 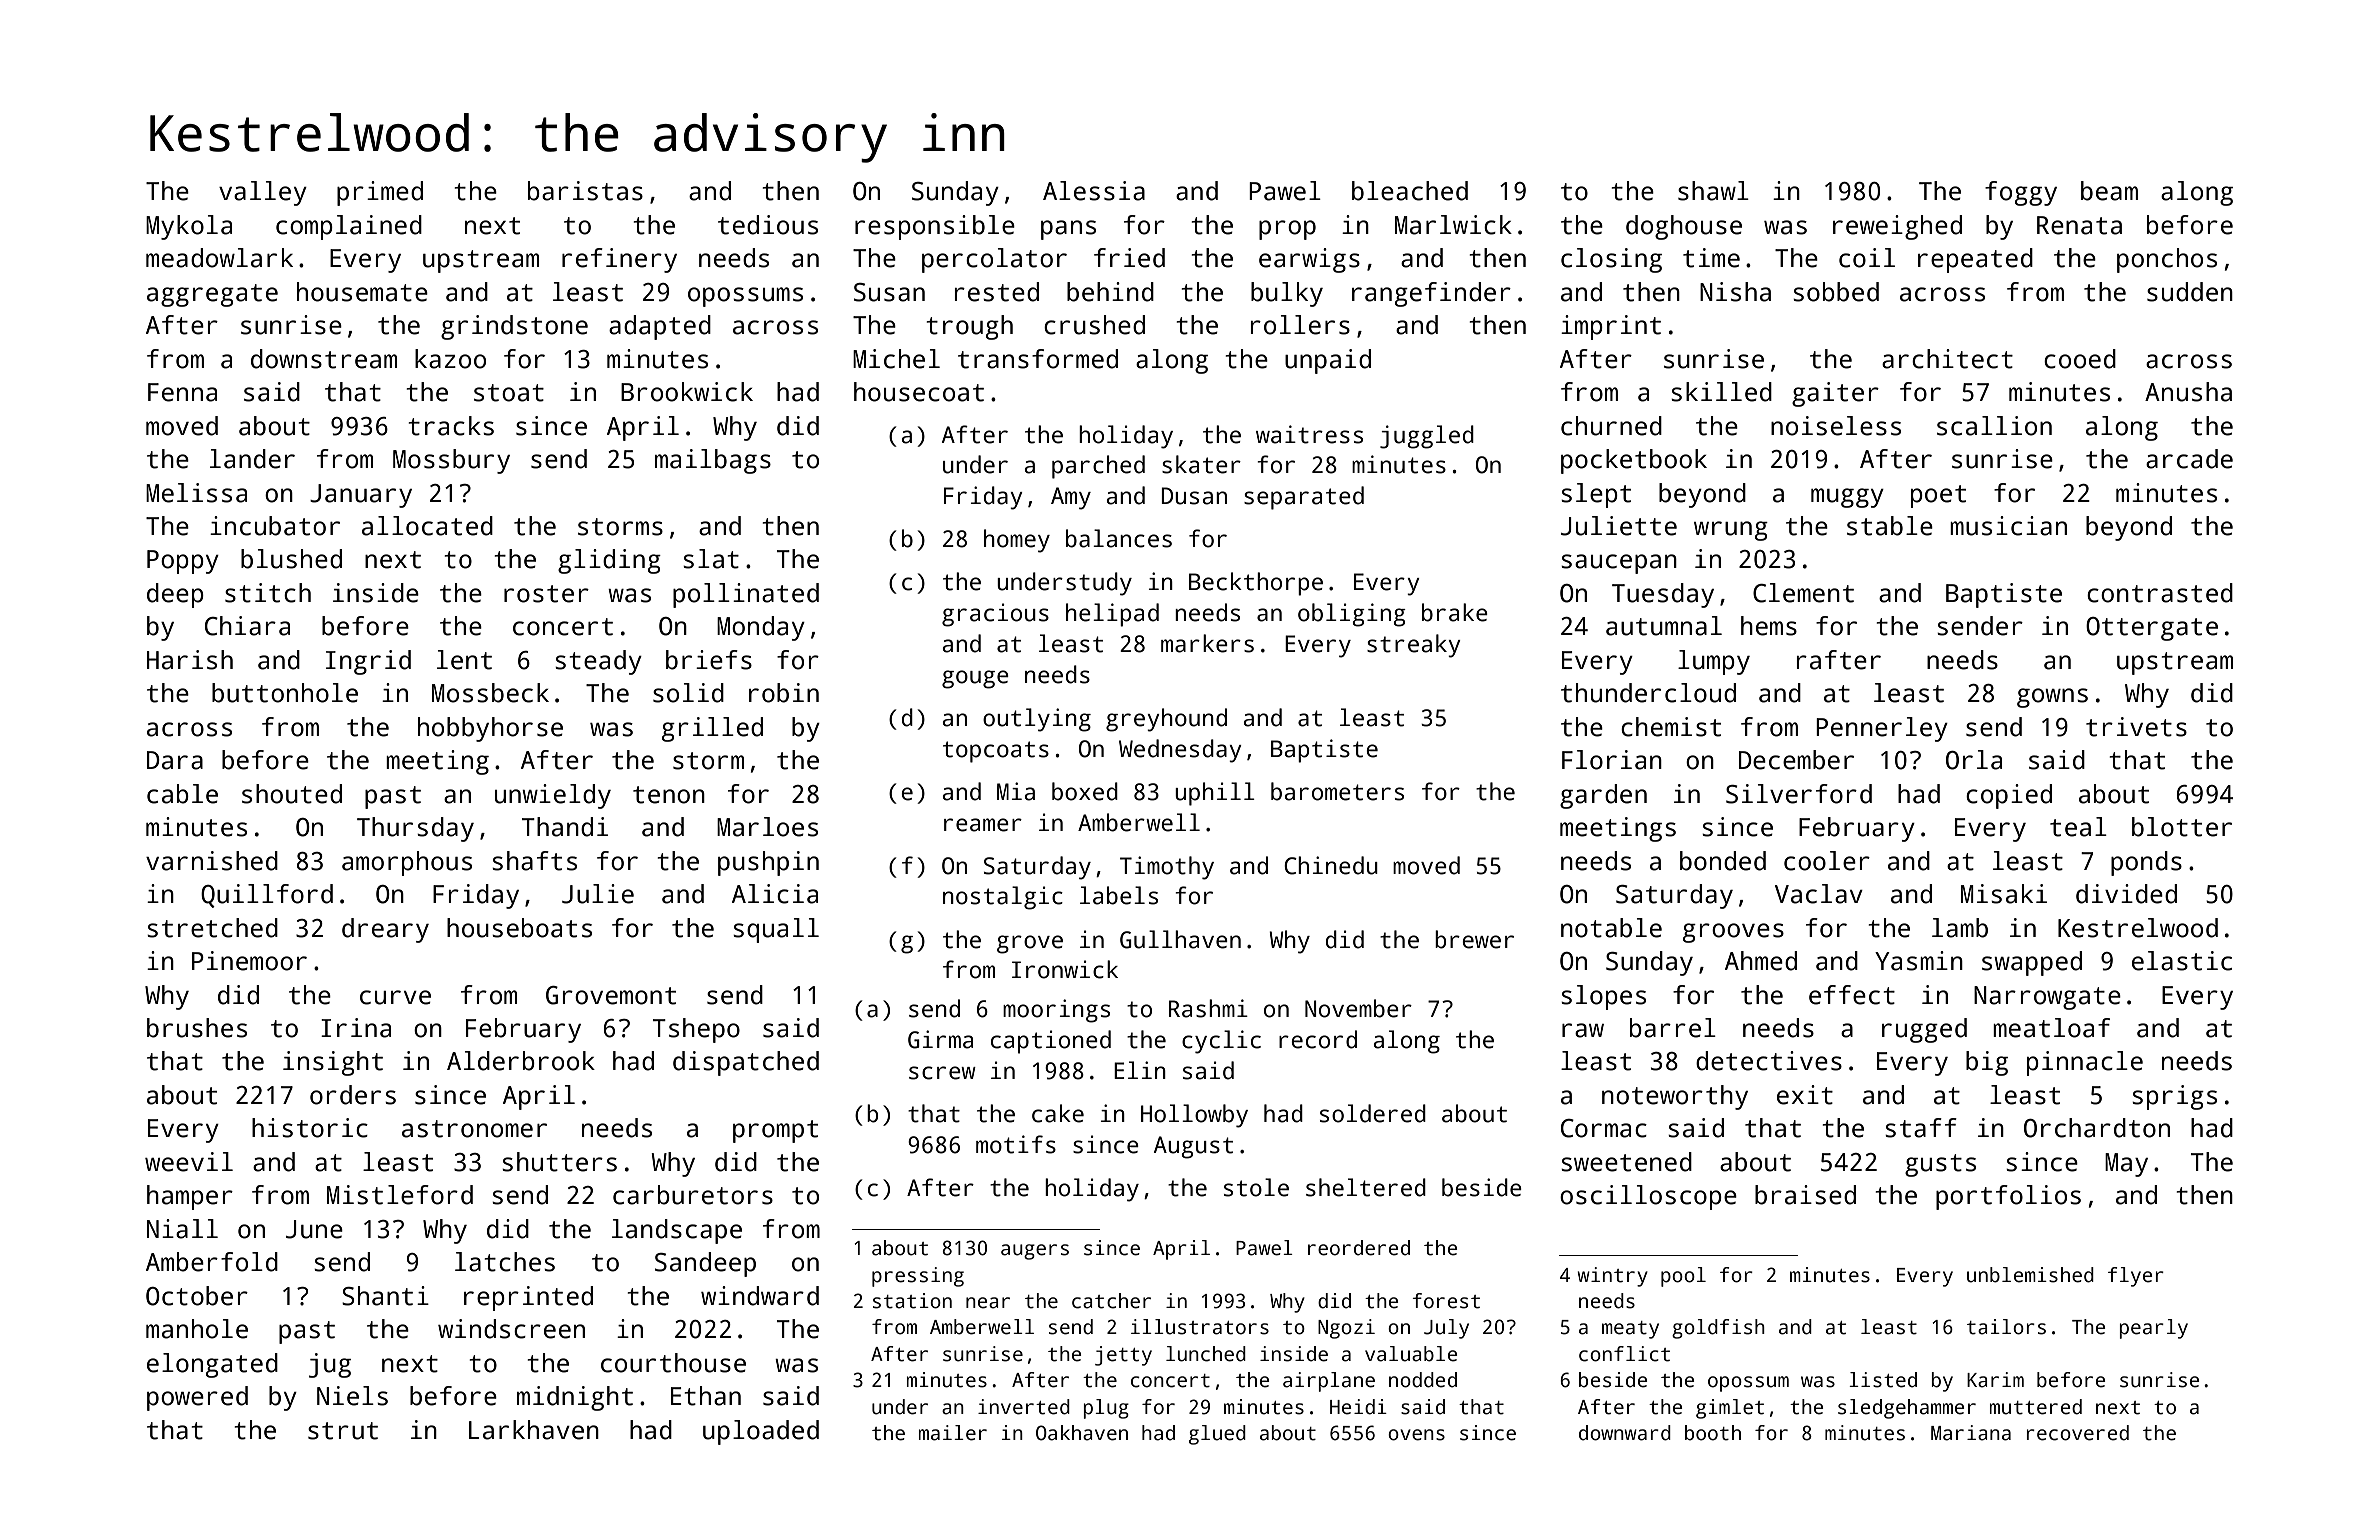 What do you see at coordinates (212, 861) in the document?
I see `varnished` at bounding box center [212, 861].
